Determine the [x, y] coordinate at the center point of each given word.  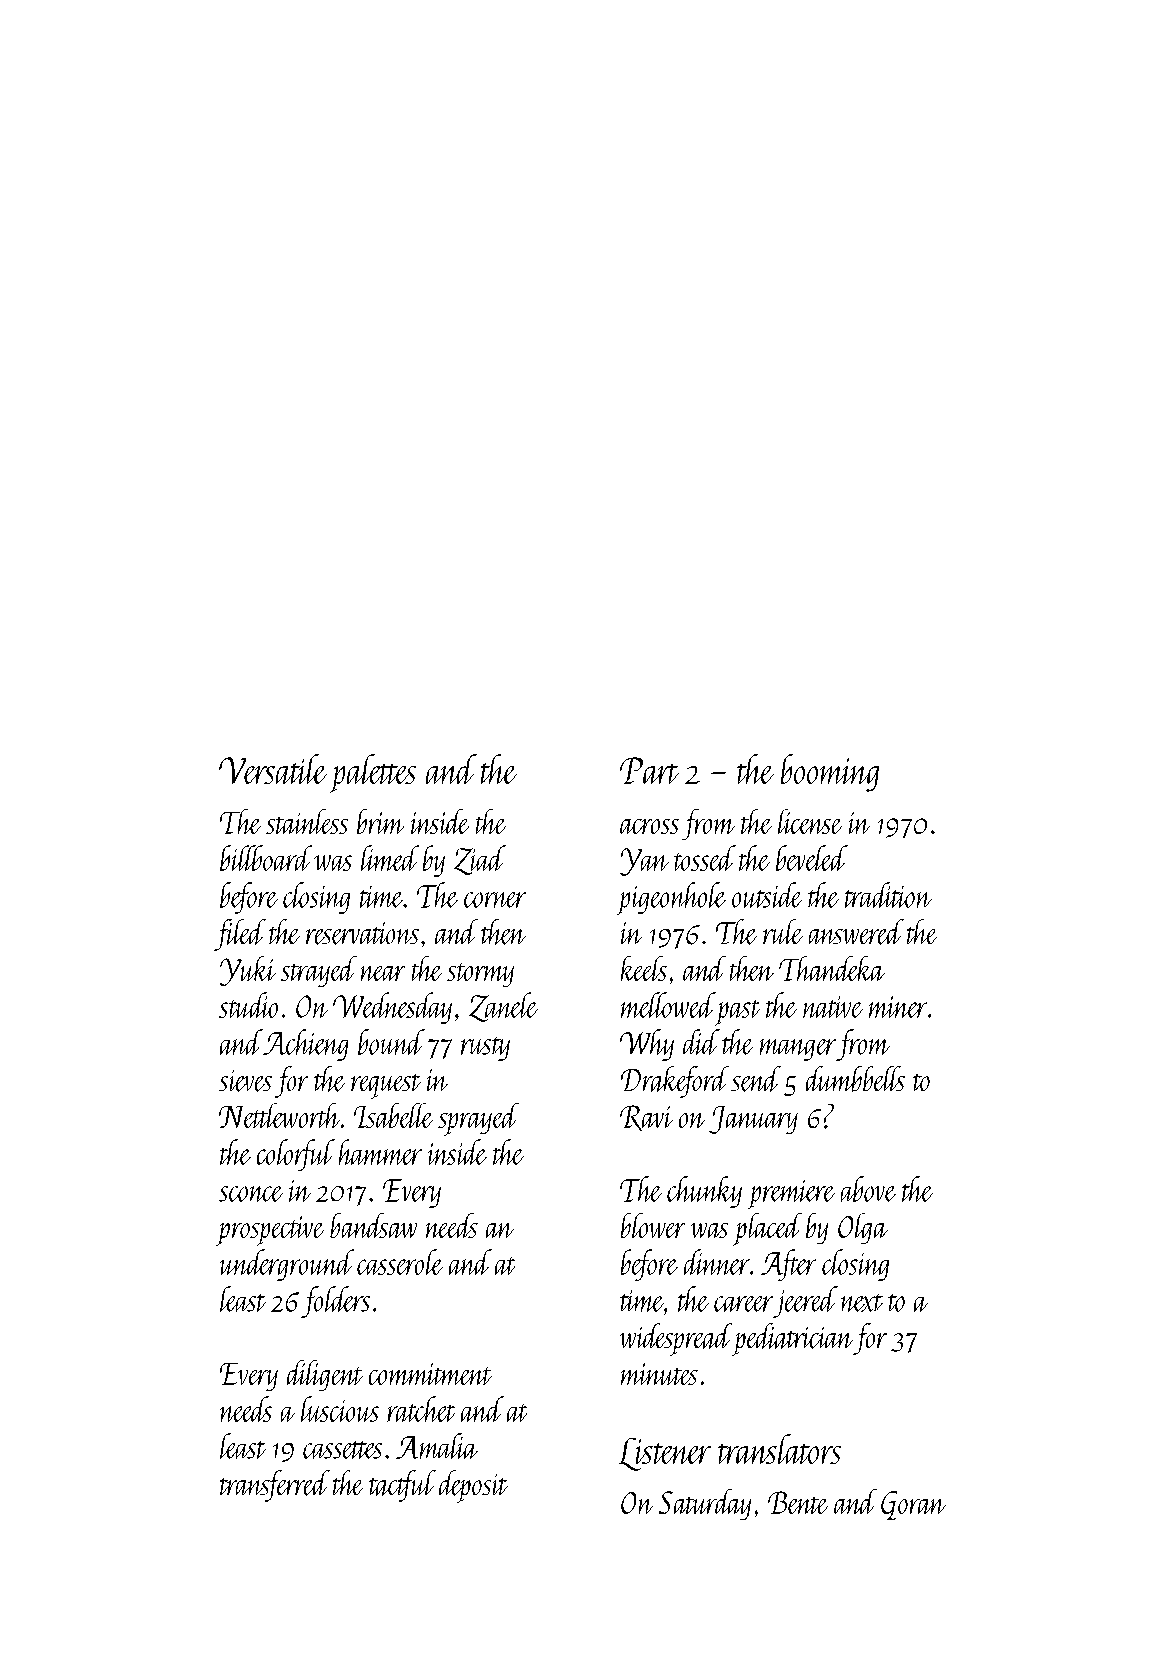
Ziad [480, 860]
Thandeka [832, 968]
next [862, 1303]
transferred [275, 1486]
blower [653, 1225]
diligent [325, 1375]
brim [380, 821]
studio [248, 1005]
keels [644, 968]
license [810, 821]
